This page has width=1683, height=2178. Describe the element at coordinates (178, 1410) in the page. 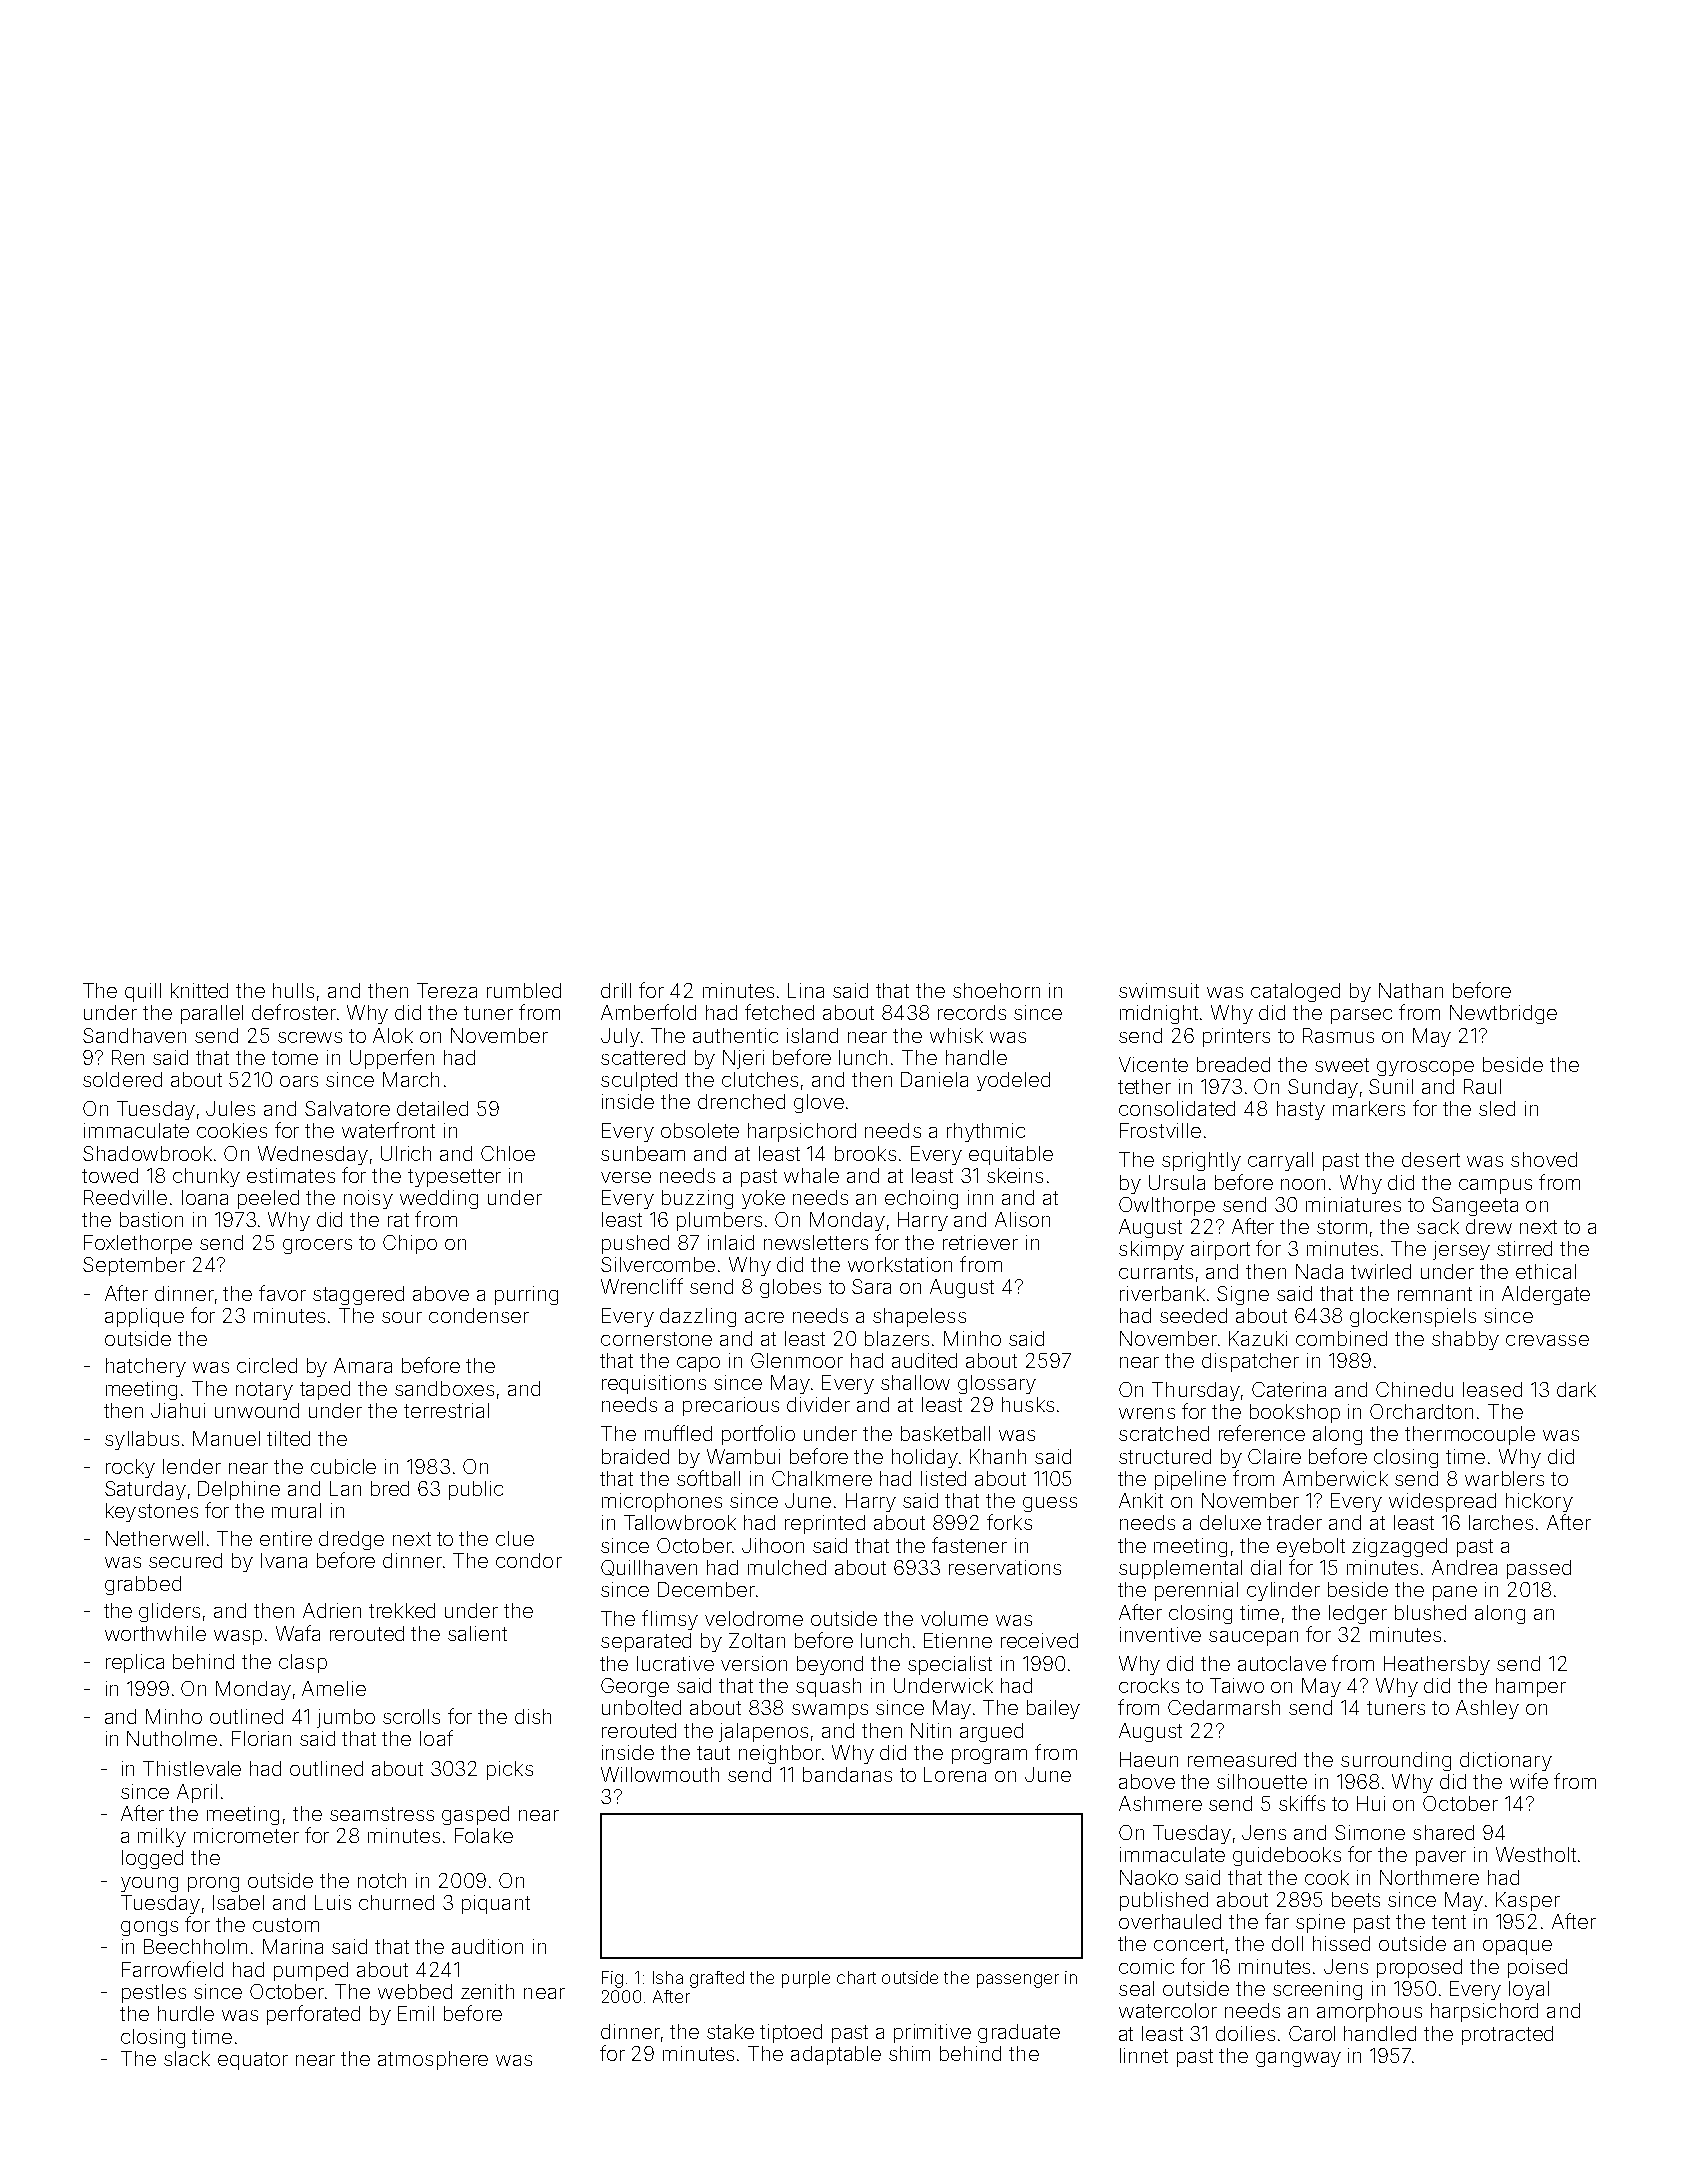

I see `Jiahui` at that location.
